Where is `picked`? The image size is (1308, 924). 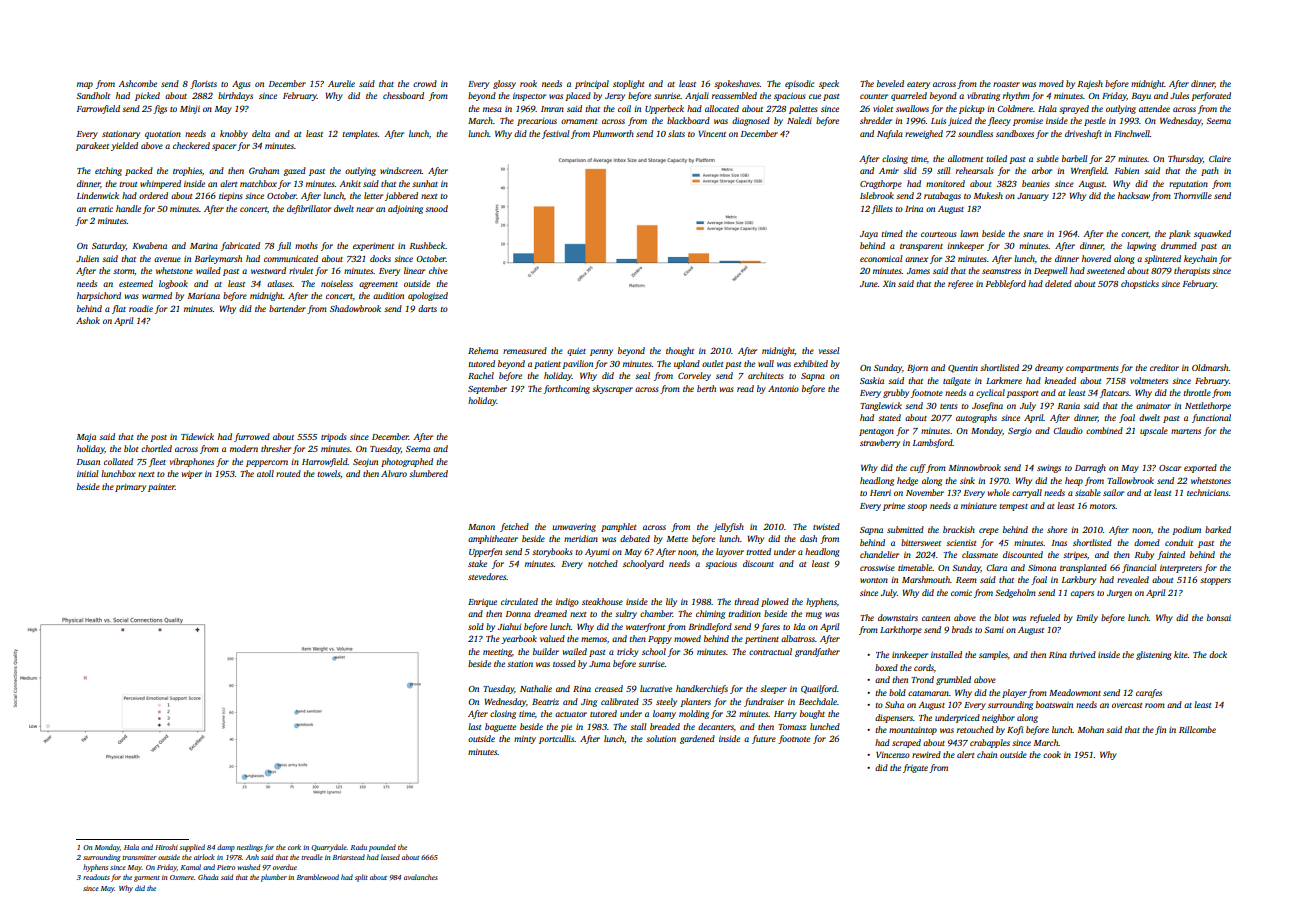 picked is located at coordinates (147, 96).
